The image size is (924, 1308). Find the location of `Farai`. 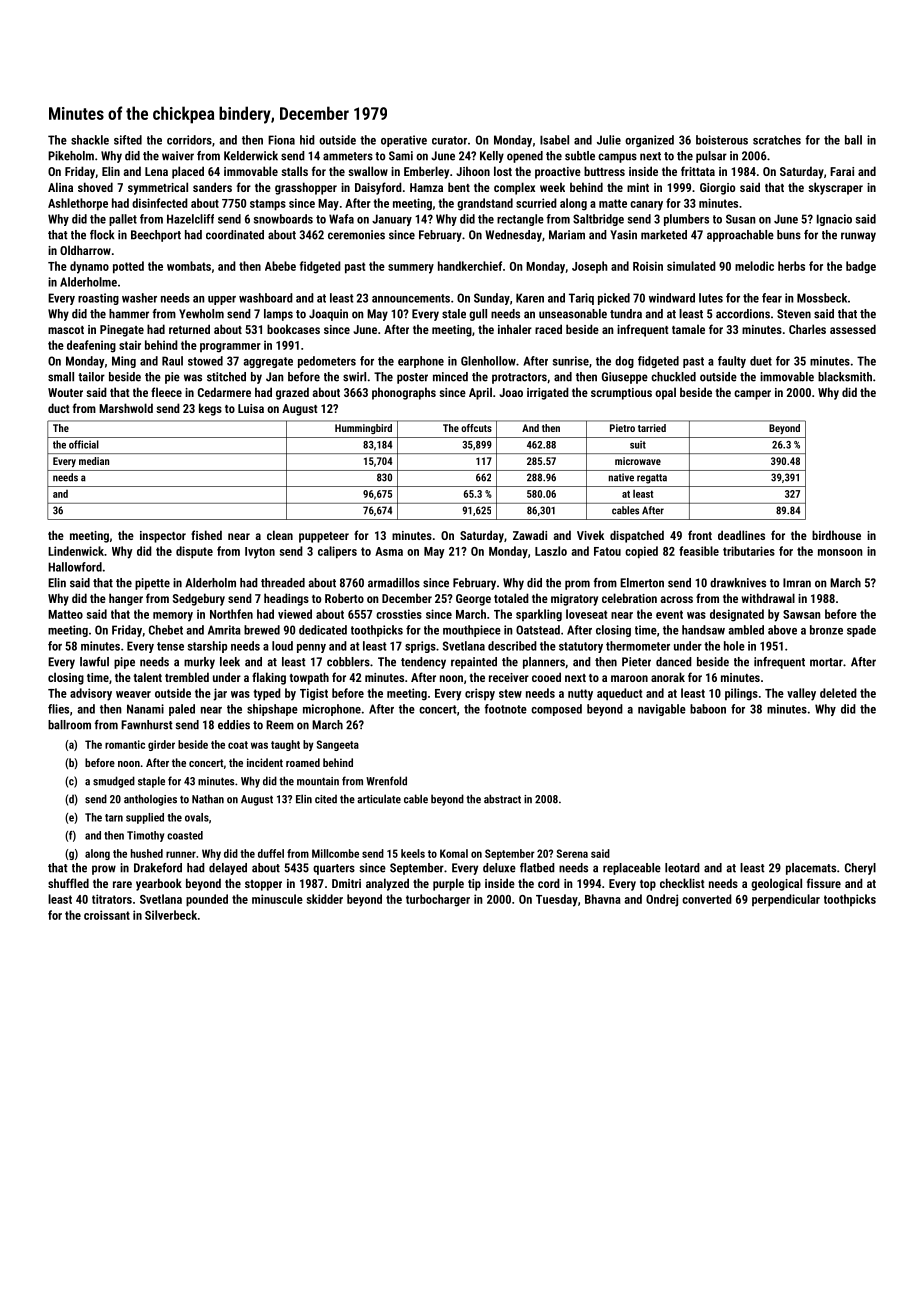

Farai is located at coordinates (842, 171).
